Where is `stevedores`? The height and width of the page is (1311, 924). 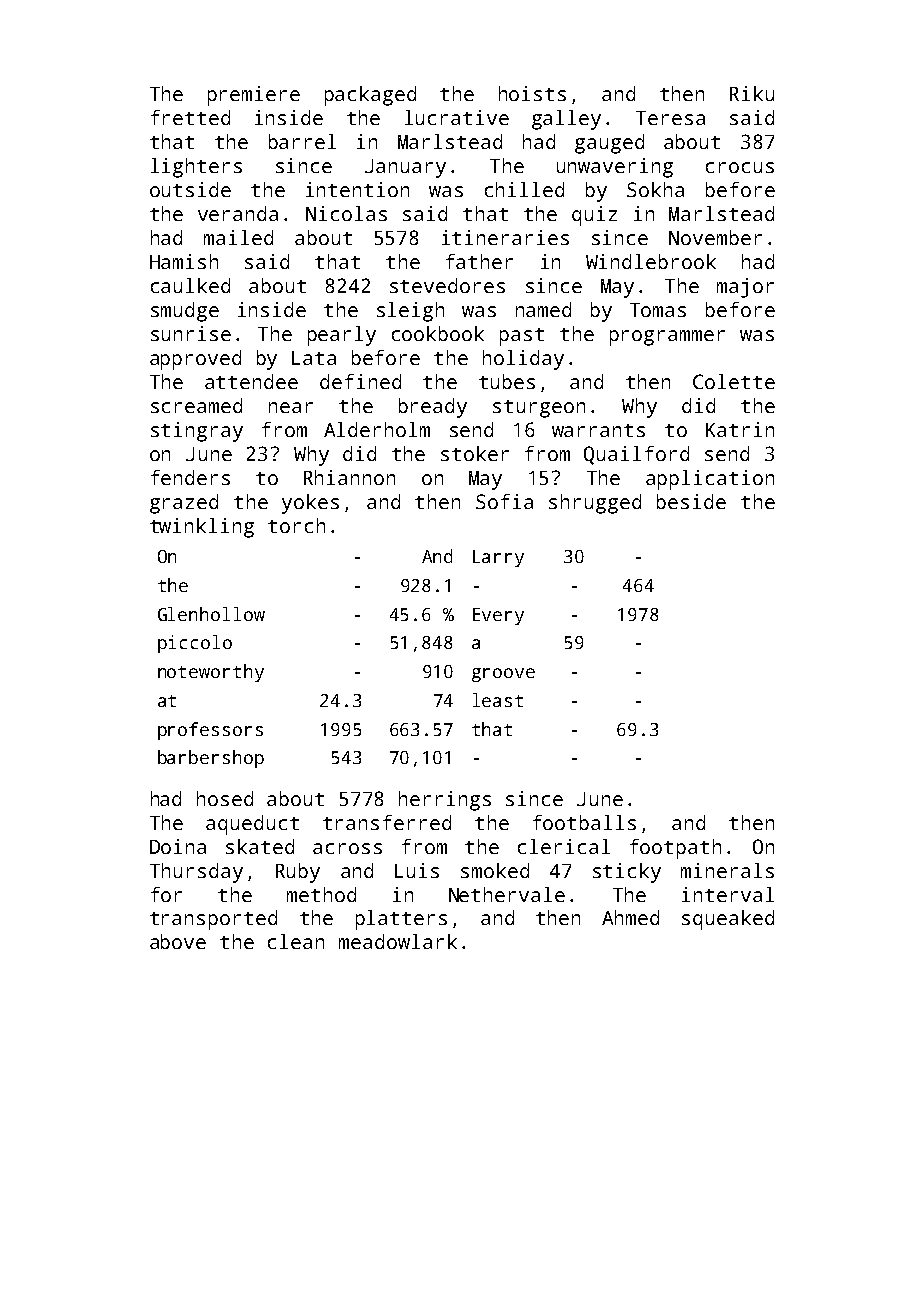 stevedores is located at coordinates (447, 285).
